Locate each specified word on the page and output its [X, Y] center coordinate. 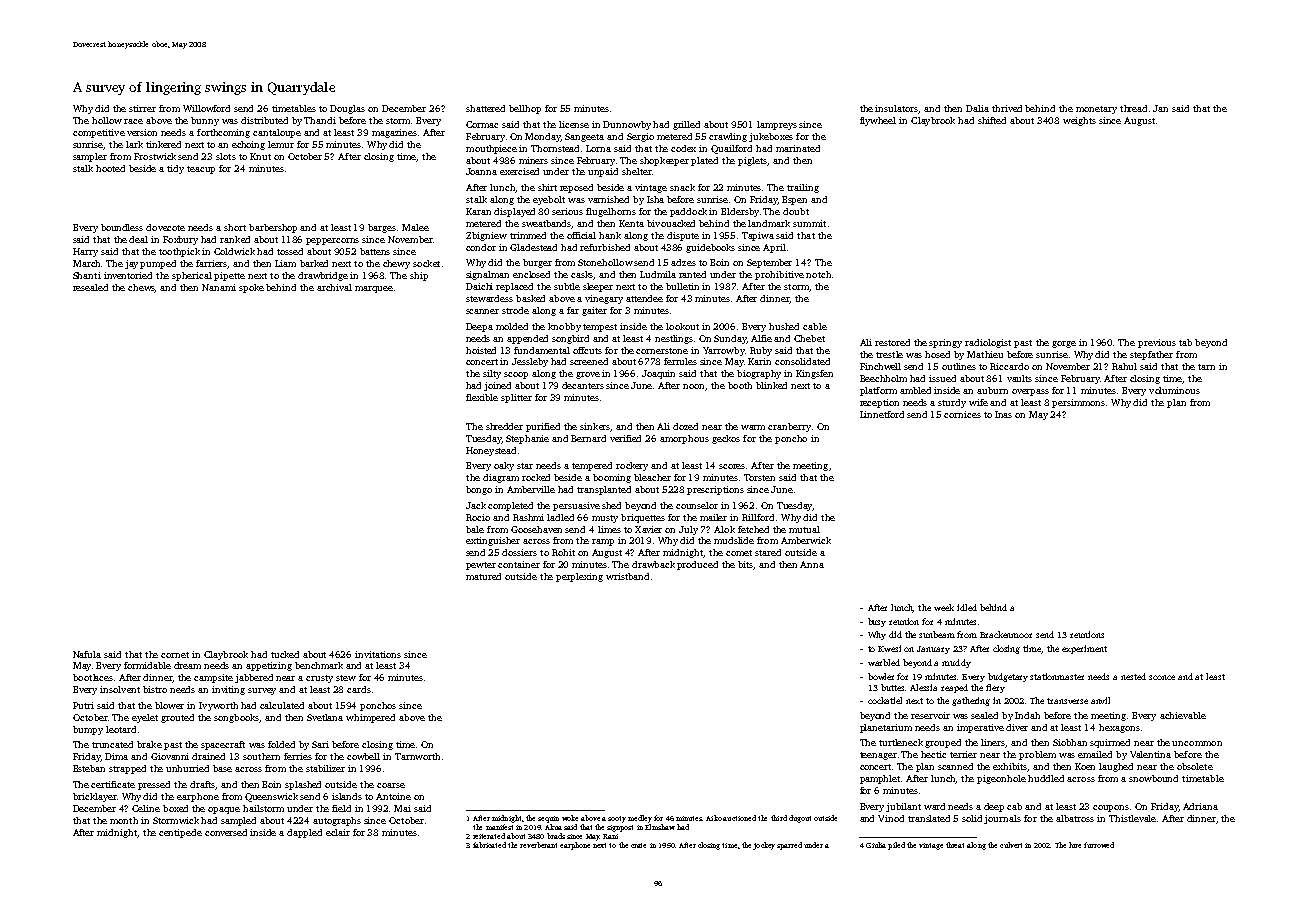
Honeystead [491, 451]
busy [877, 622]
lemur [281, 144]
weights [1079, 121]
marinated [798, 148]
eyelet [145, 718]
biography [759, 374]
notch [818, 274]
